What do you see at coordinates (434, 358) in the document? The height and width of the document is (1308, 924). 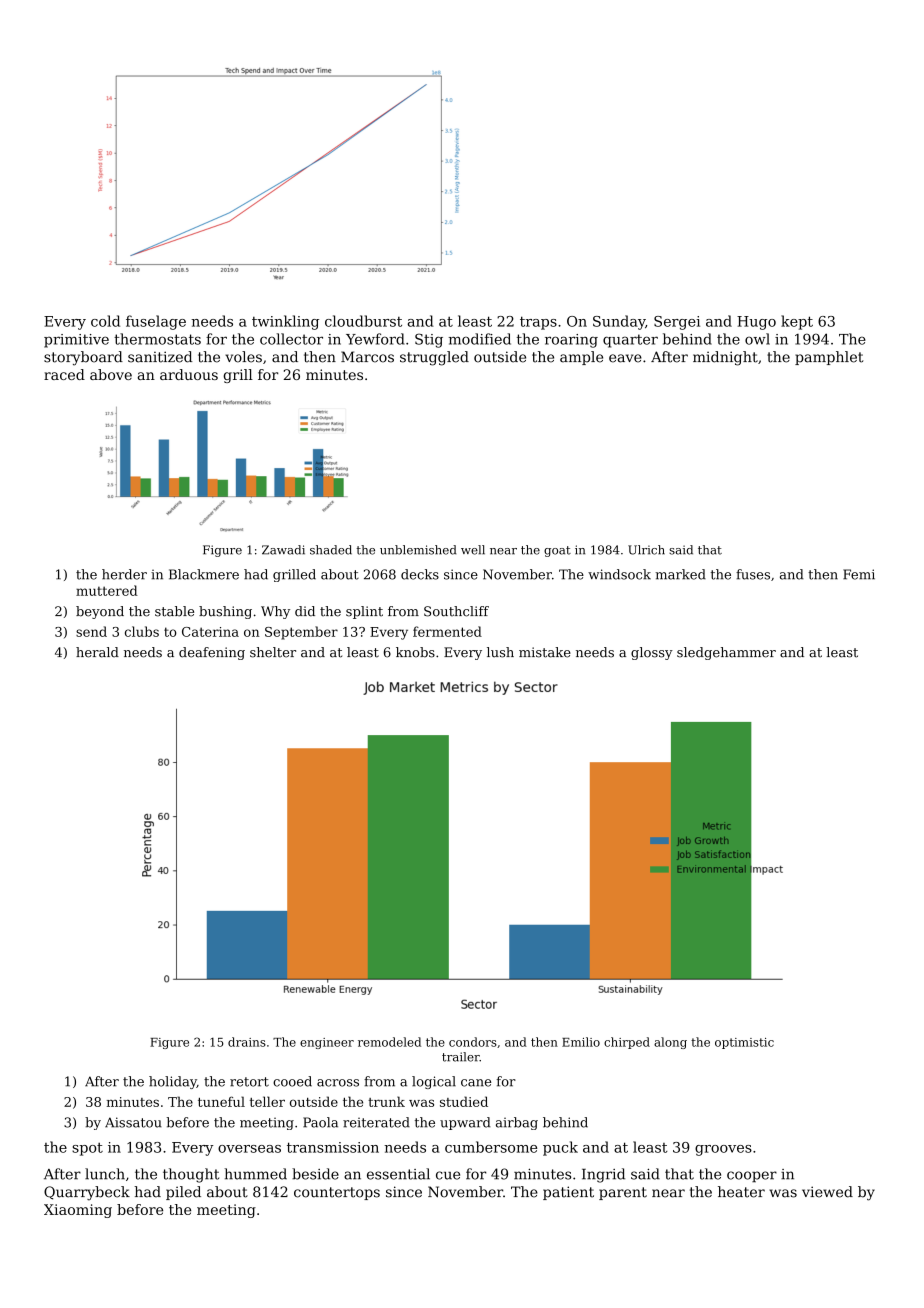 I see `struggled` at bounding box center [434, 358].
